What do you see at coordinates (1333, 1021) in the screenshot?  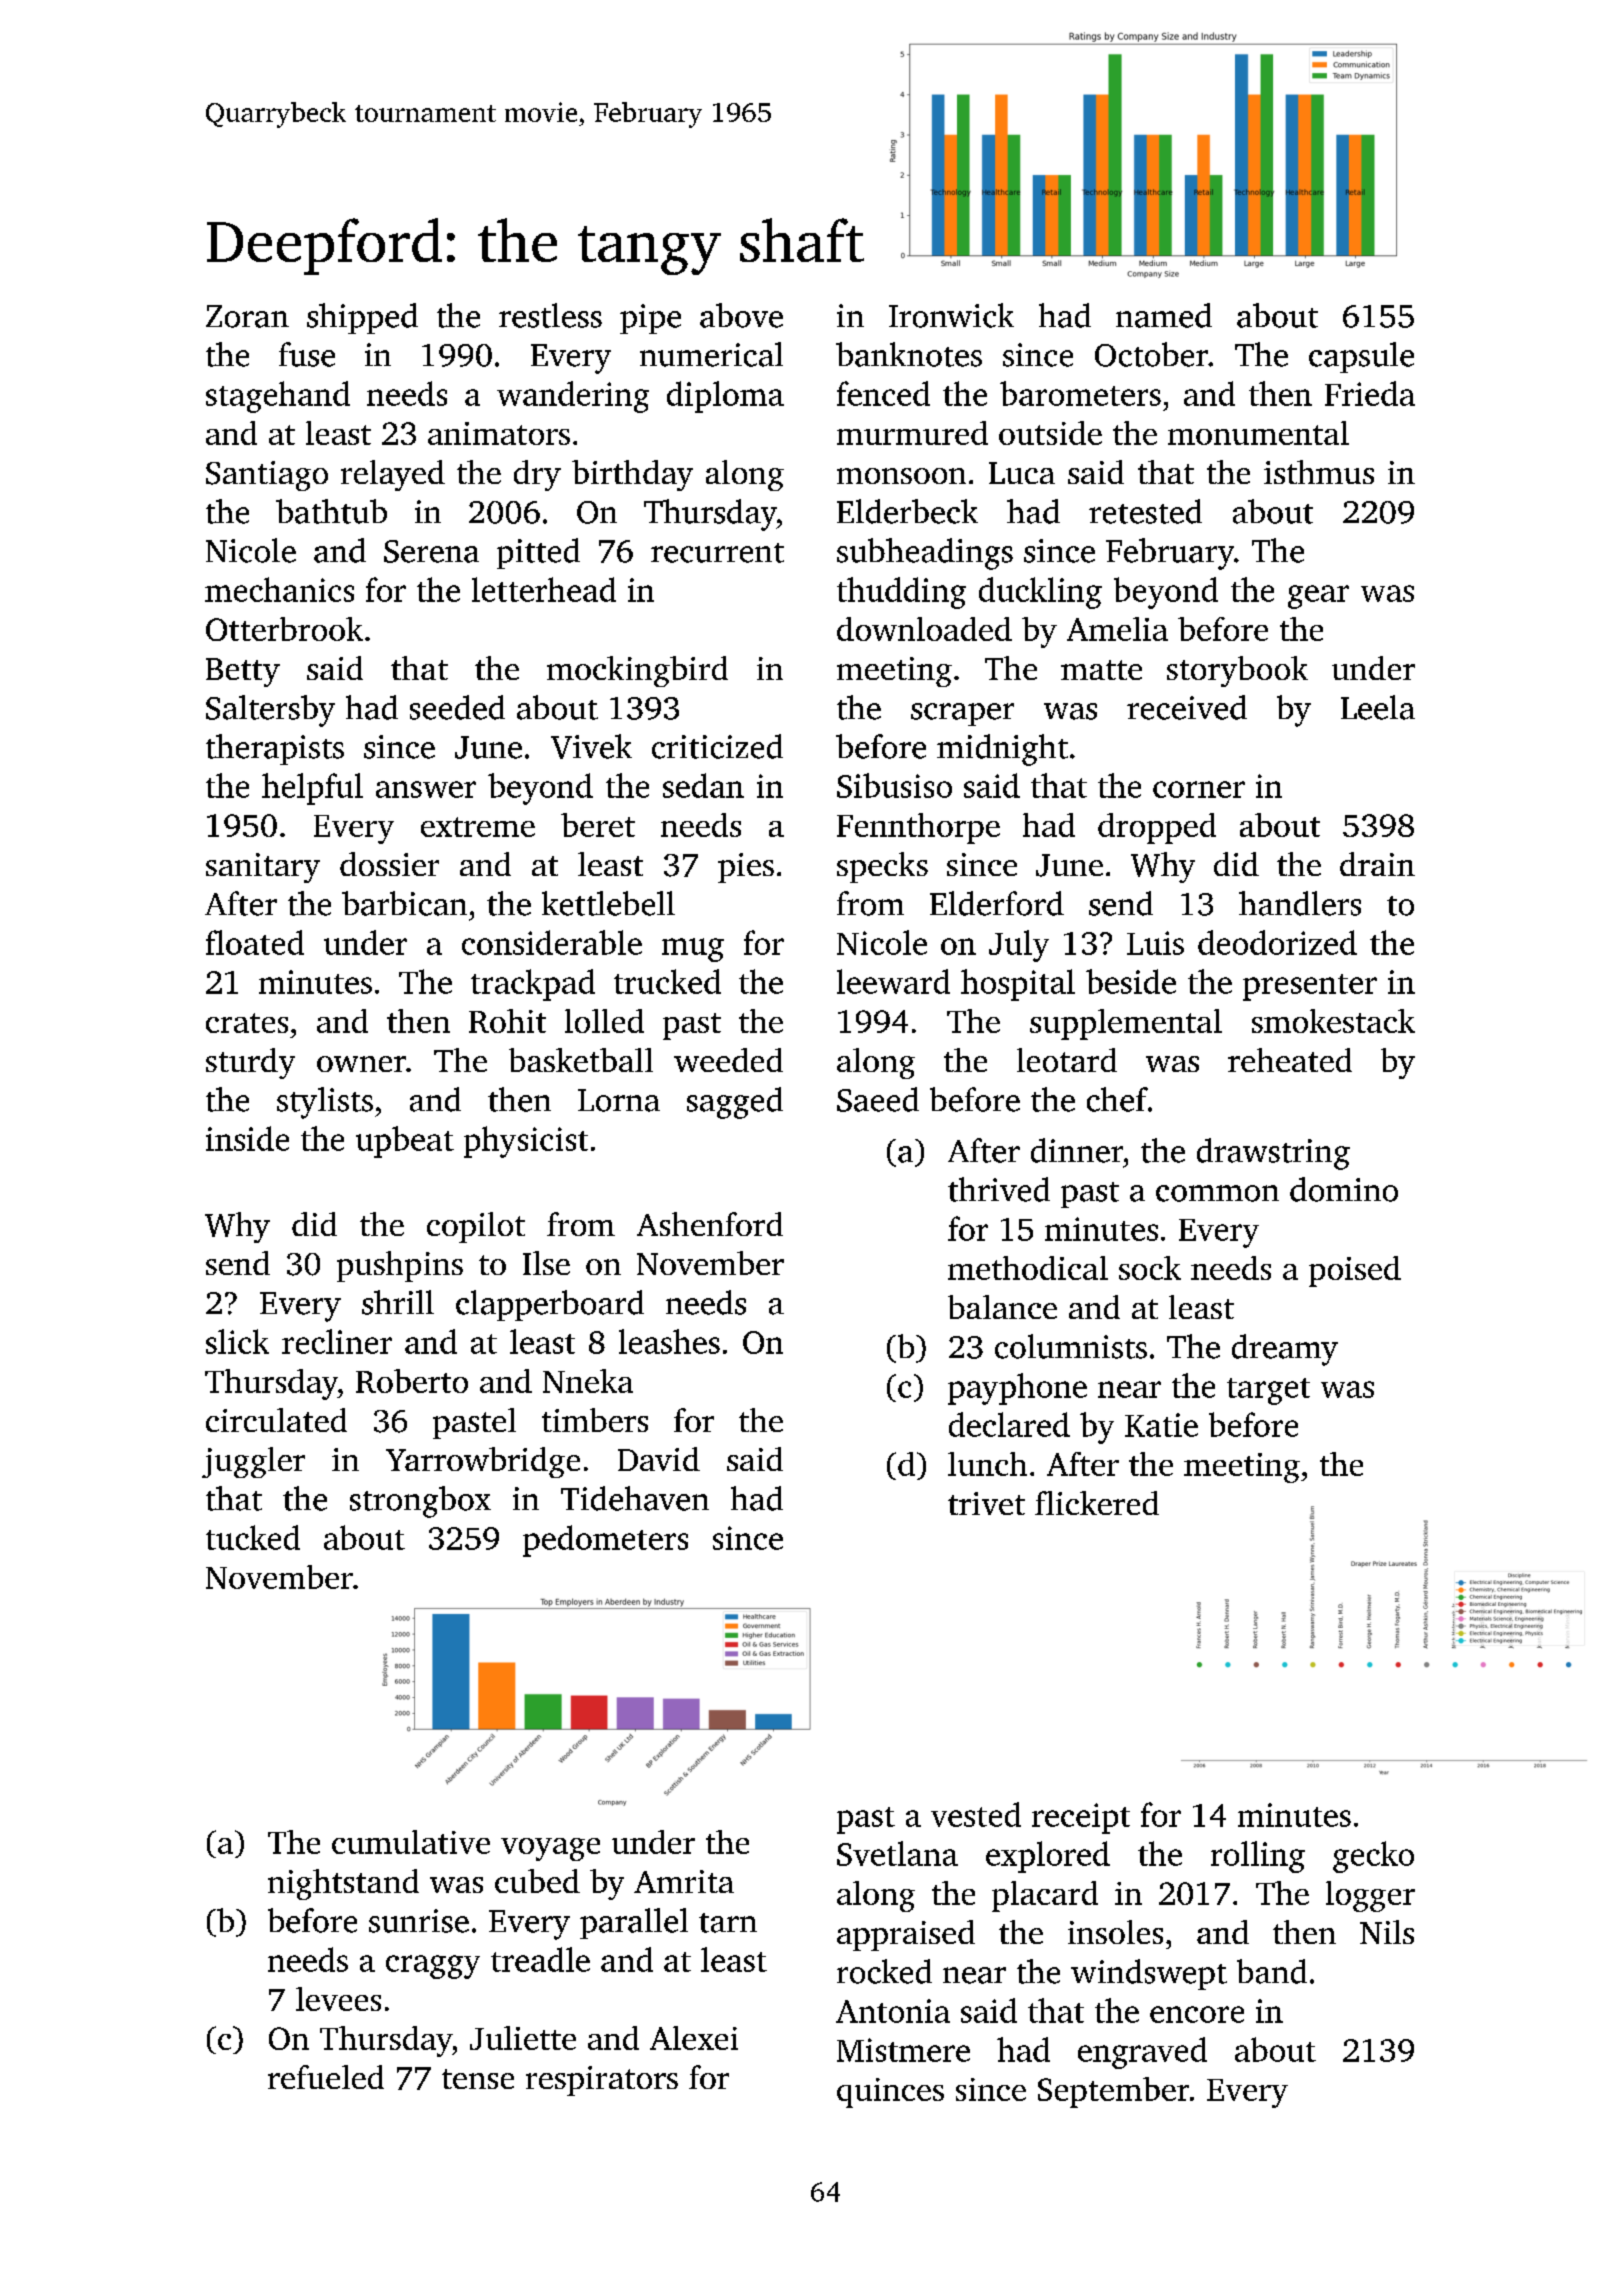 I see `smokestack` at bounding box center [1333, 1021].
